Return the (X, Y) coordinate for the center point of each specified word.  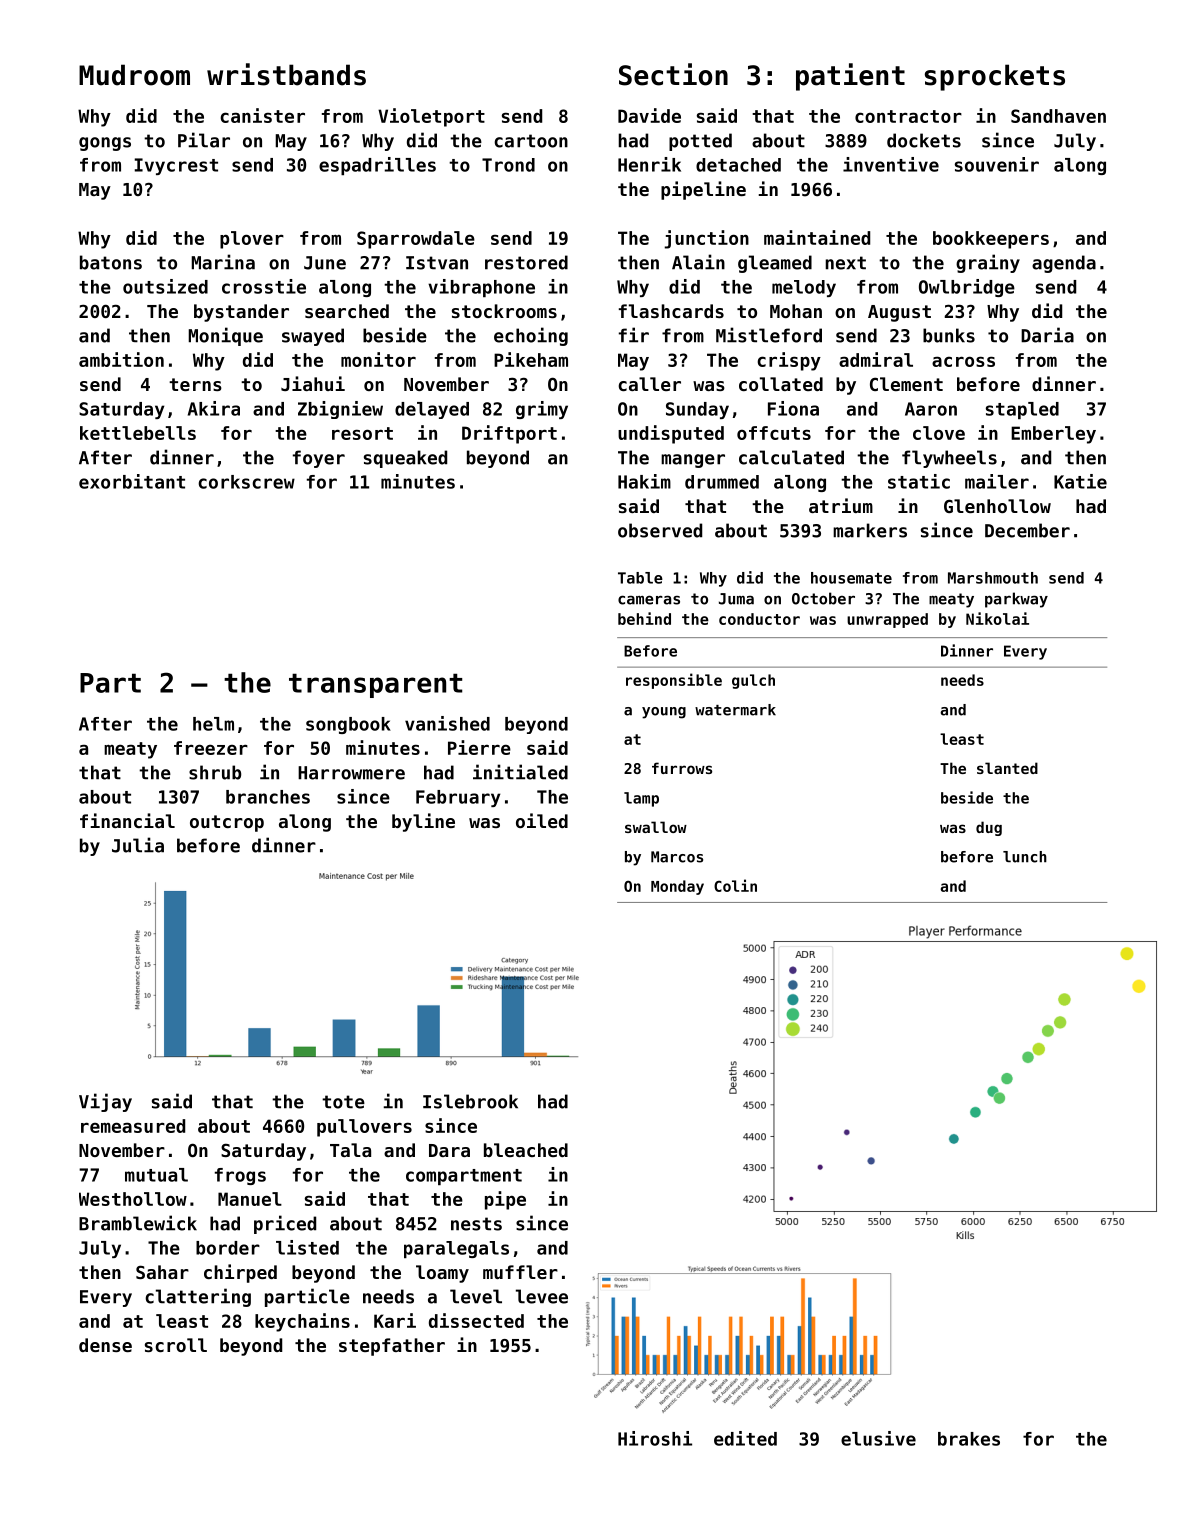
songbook (348, 725)
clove (939, 433)
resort (362, 433)
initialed (520, 772)
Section (673, 74)
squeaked (405, 459)
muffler (520, 1272)
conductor (759, 619)
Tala (350, 1150)
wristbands (286, 74)
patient (850, 77)
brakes (969, 1439)
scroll (176, 1345)
